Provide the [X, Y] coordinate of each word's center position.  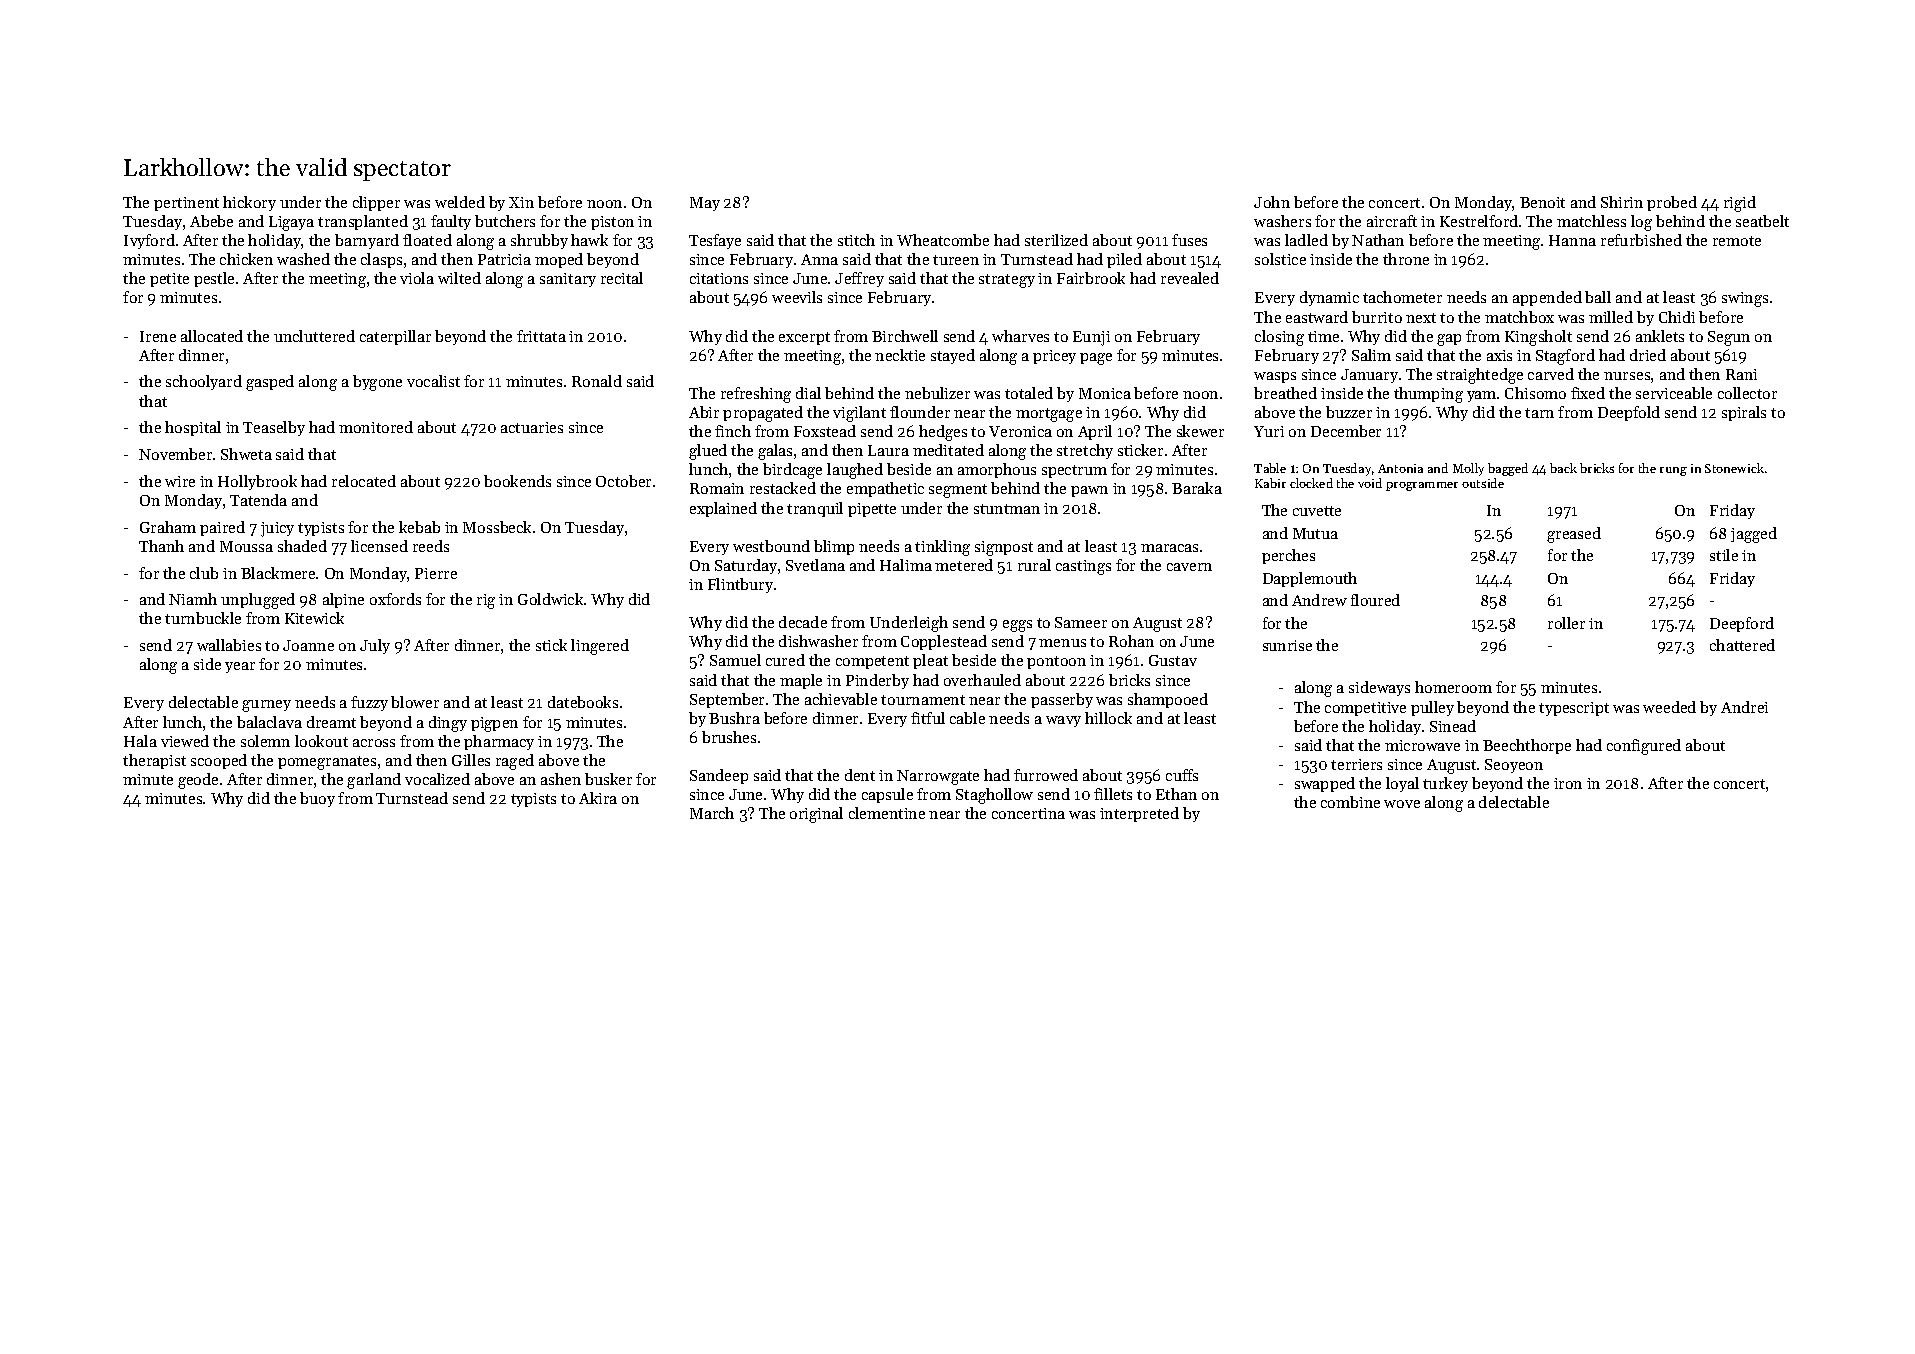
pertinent [186, 204]
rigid [1740, 204]
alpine [343, 600]
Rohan [1131, 641]
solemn [265, 741]
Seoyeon [1514, 766]
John [1272, 202]
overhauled [982, 680]
